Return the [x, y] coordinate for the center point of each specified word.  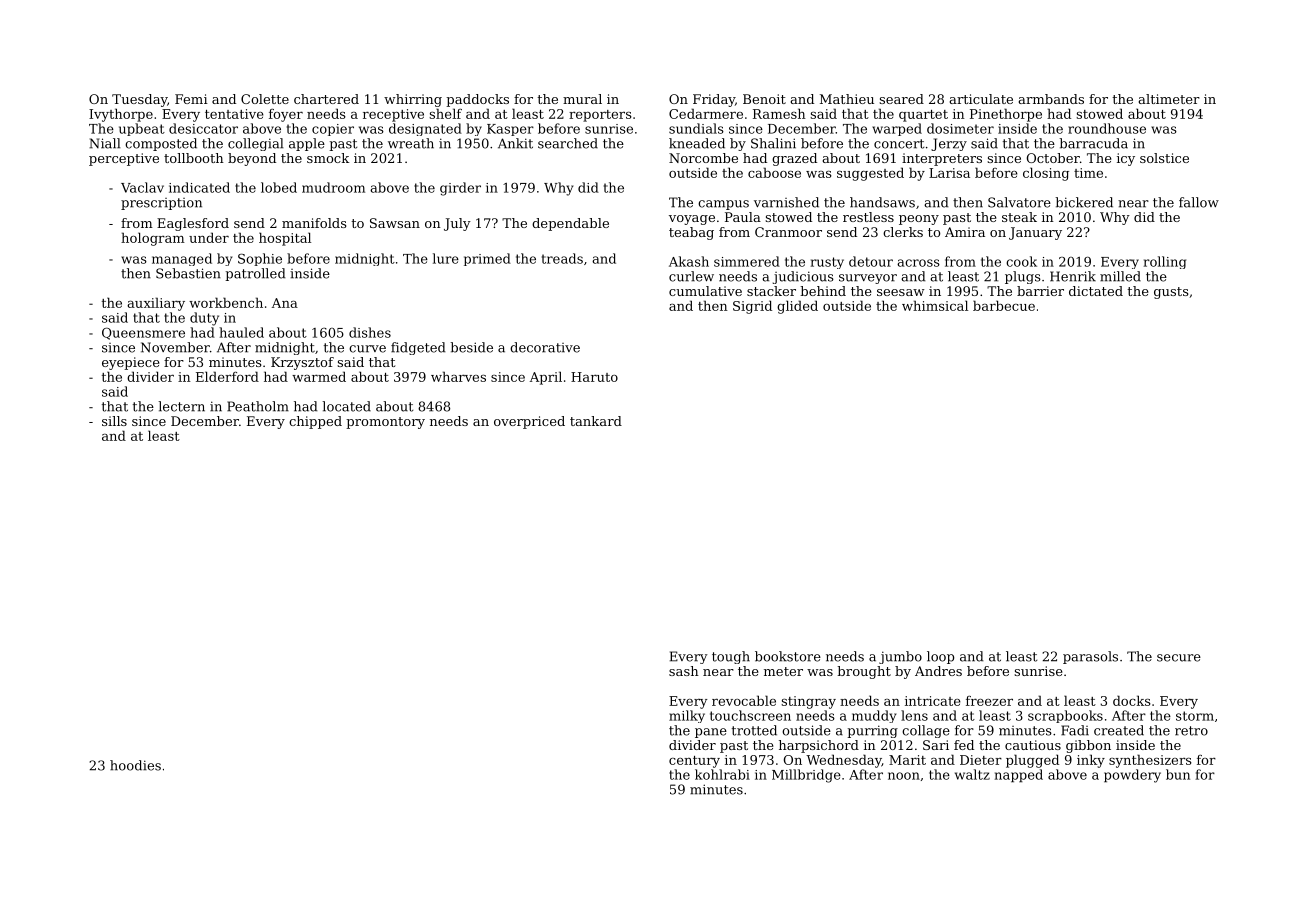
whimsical [935, 305]
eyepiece [130, 363]
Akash [689, 261]
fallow [1199, 202]
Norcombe [703, 158]
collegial [256, 144]
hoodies [135, 765]
